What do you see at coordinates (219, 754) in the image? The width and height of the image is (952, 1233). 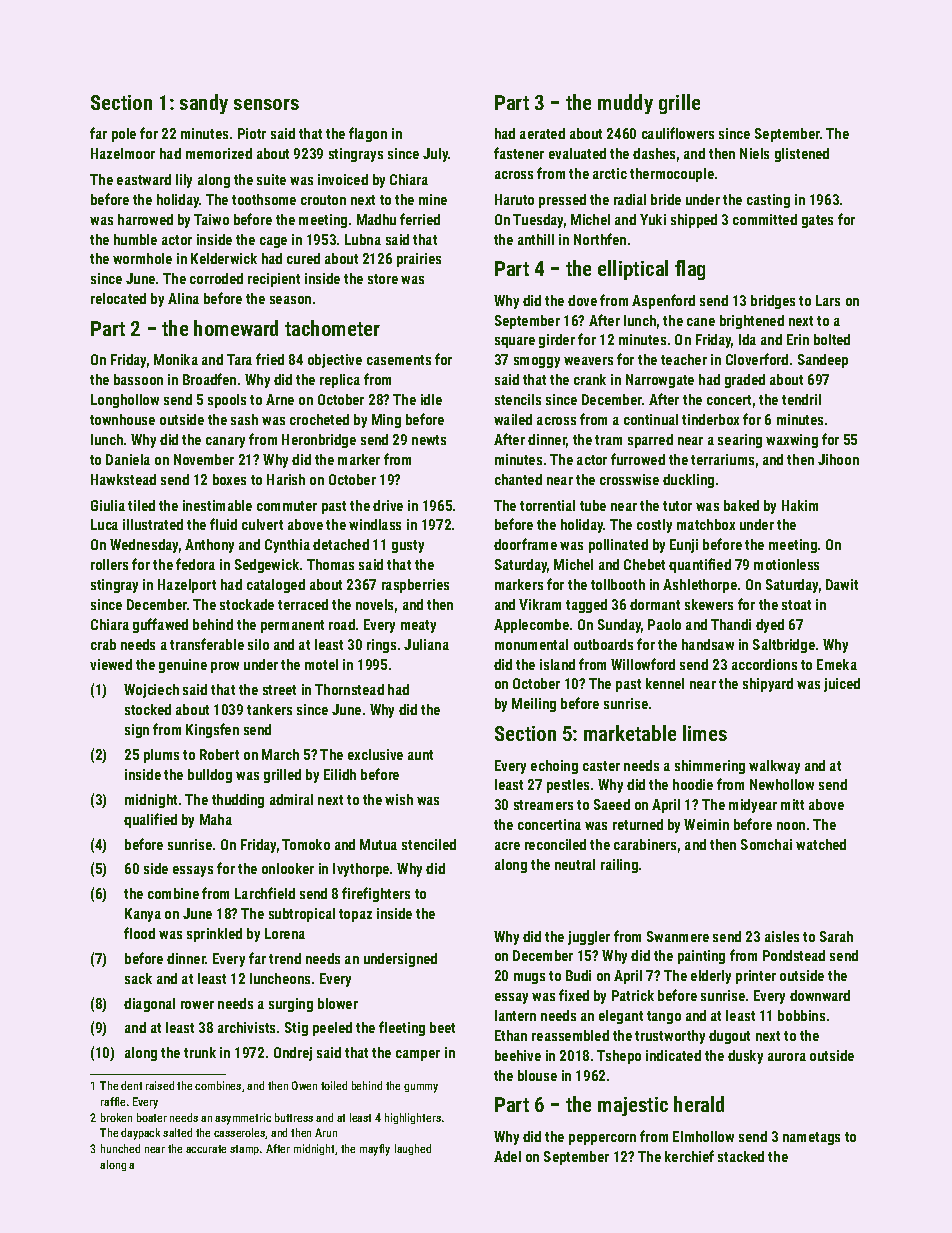 I see `Robert` at bounding box center [219, 754].
